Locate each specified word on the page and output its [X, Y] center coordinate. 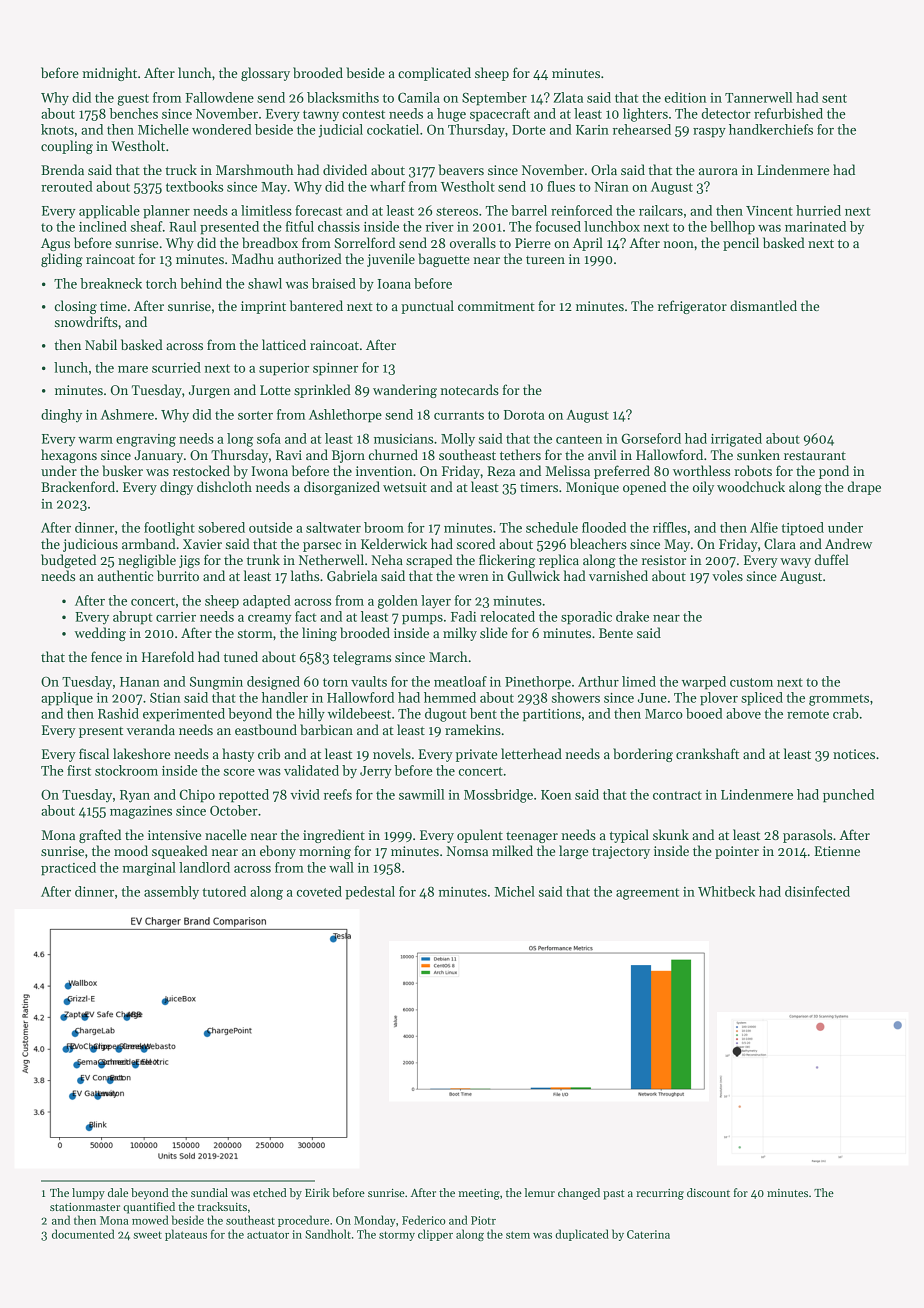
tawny [321, 116]
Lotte [275, 390]
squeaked [180, 852]
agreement [647, 894]
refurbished [788, 113]
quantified [149, 1208]
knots [57, 129]
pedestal [370, 893]
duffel [832, 559]
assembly [171, 893]
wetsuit [405, 487]
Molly [458, 440]
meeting [479, 1194]
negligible [147, 561]
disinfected [817, 891]
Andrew [848, 543]
